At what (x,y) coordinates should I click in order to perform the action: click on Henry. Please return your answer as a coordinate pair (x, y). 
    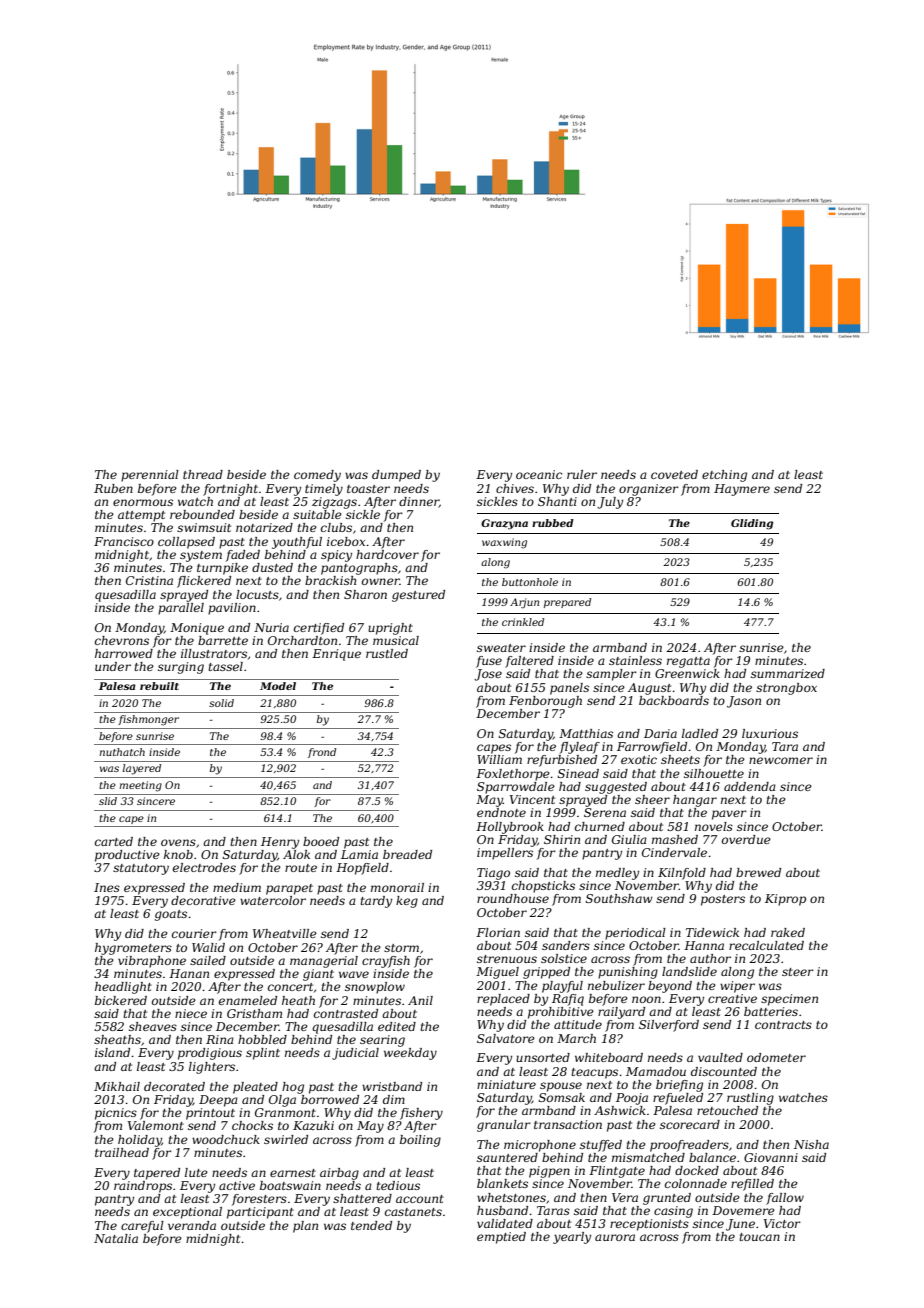
    Looking at the image, I should click on (280, 843).
